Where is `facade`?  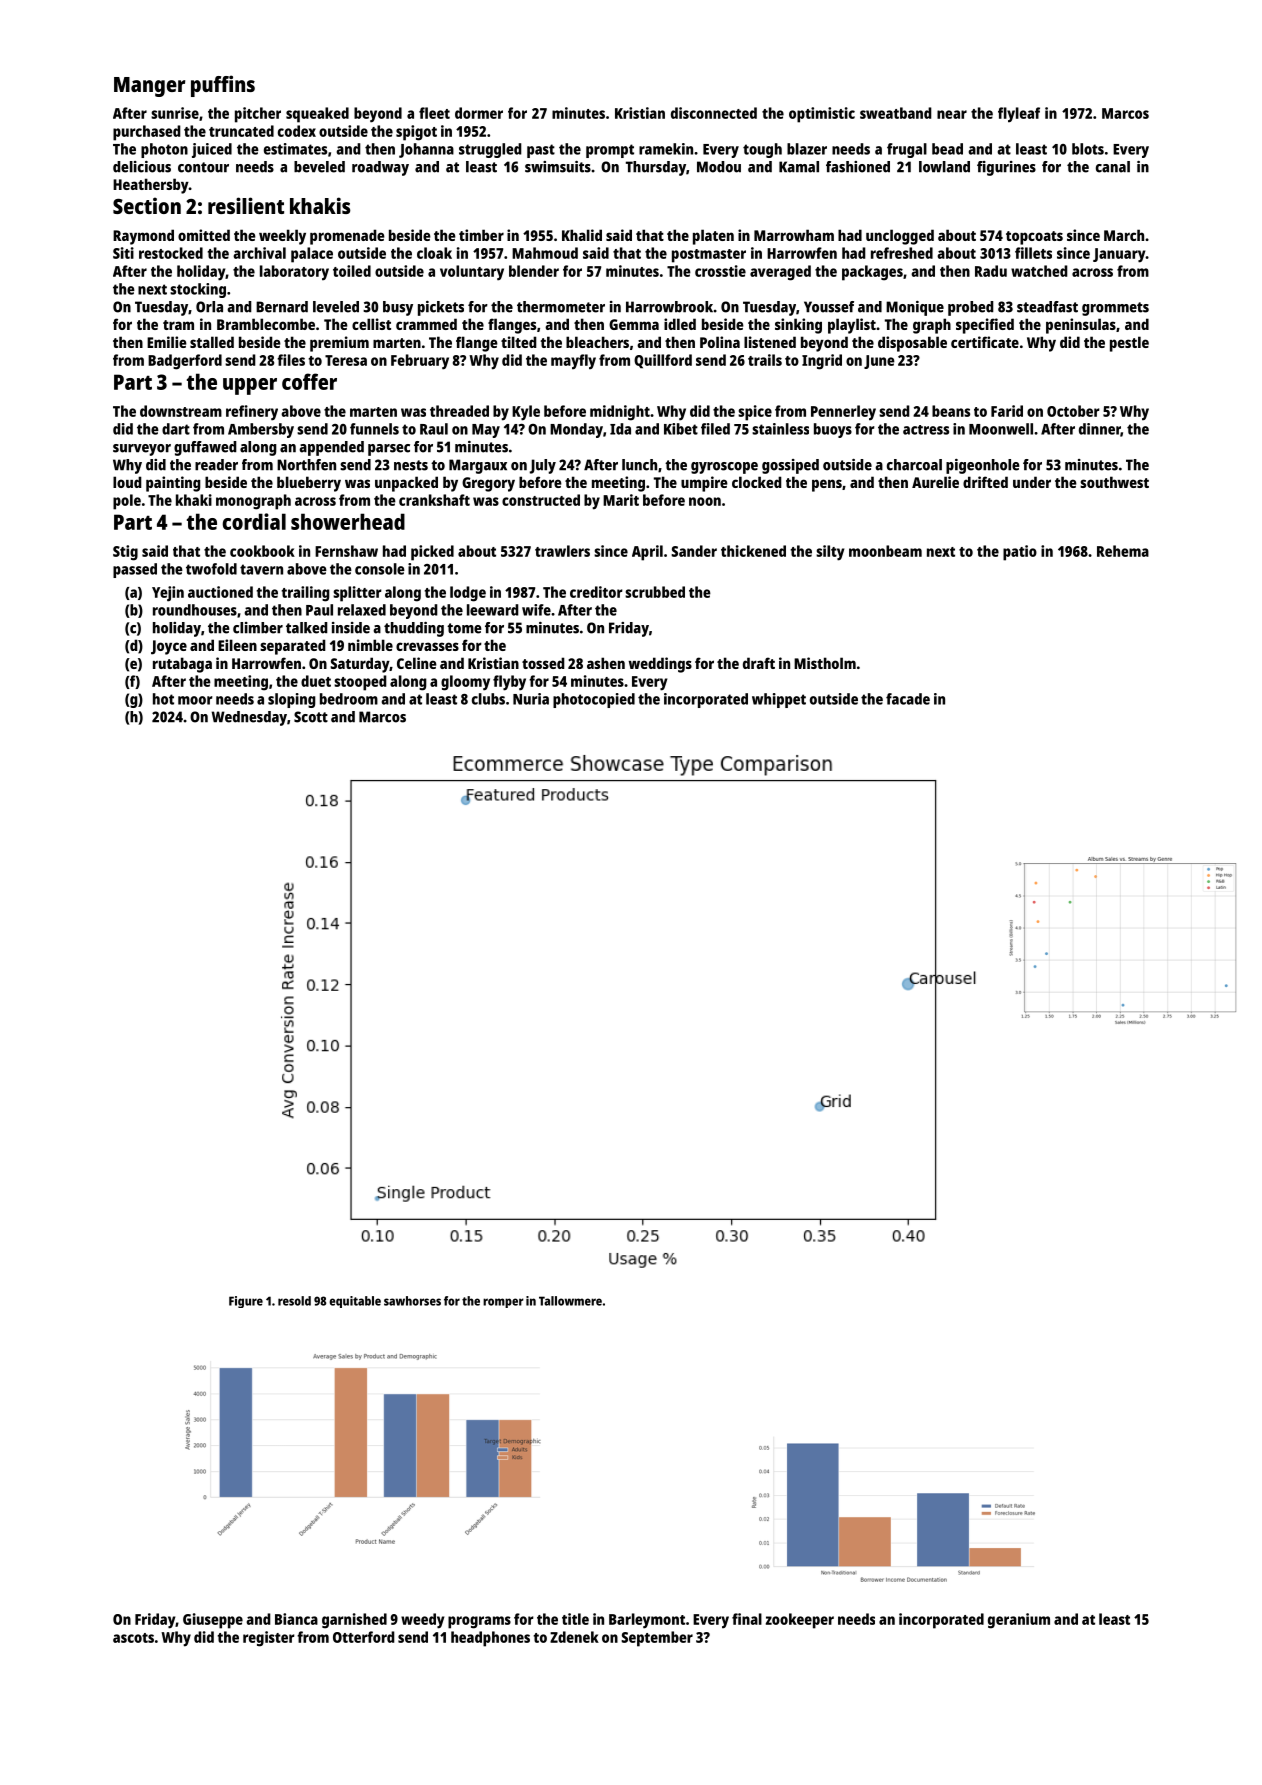 facade is located at coordinates (908, 699).
